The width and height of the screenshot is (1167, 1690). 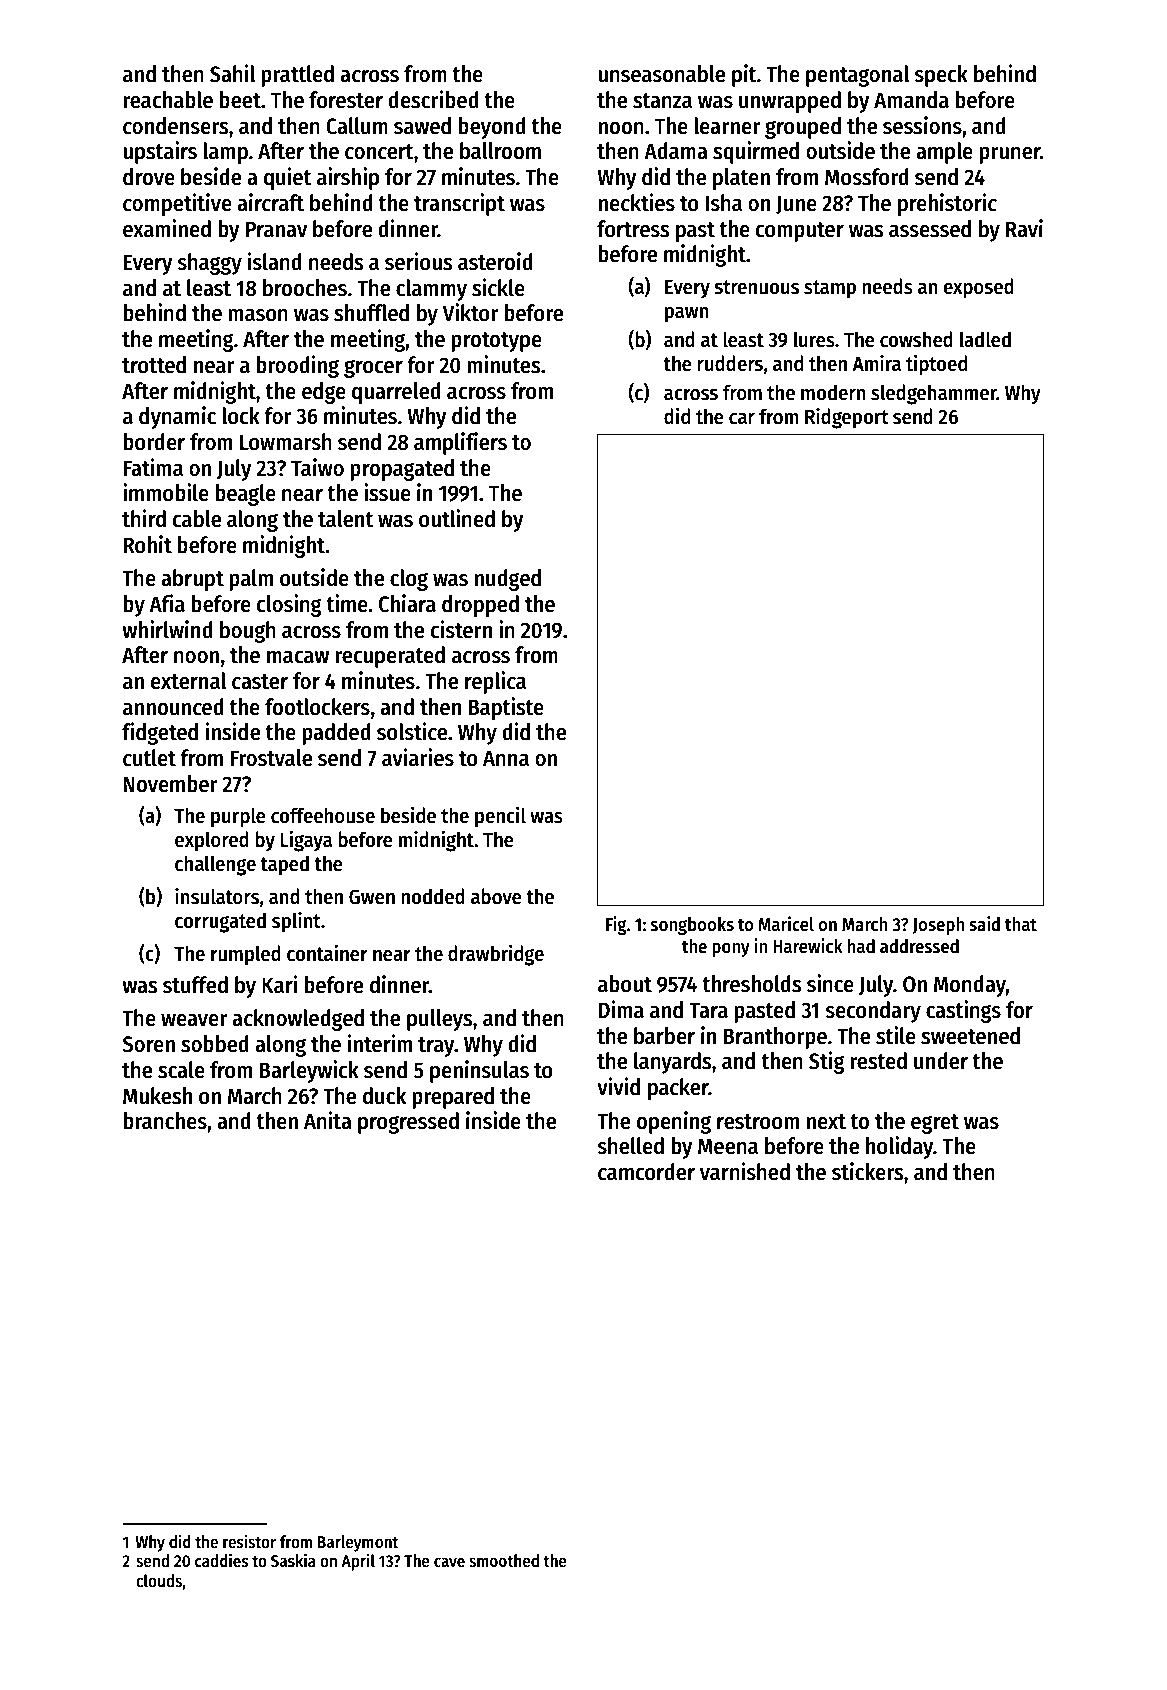 I want to click on Joseph, so click(x=938, y=926).
